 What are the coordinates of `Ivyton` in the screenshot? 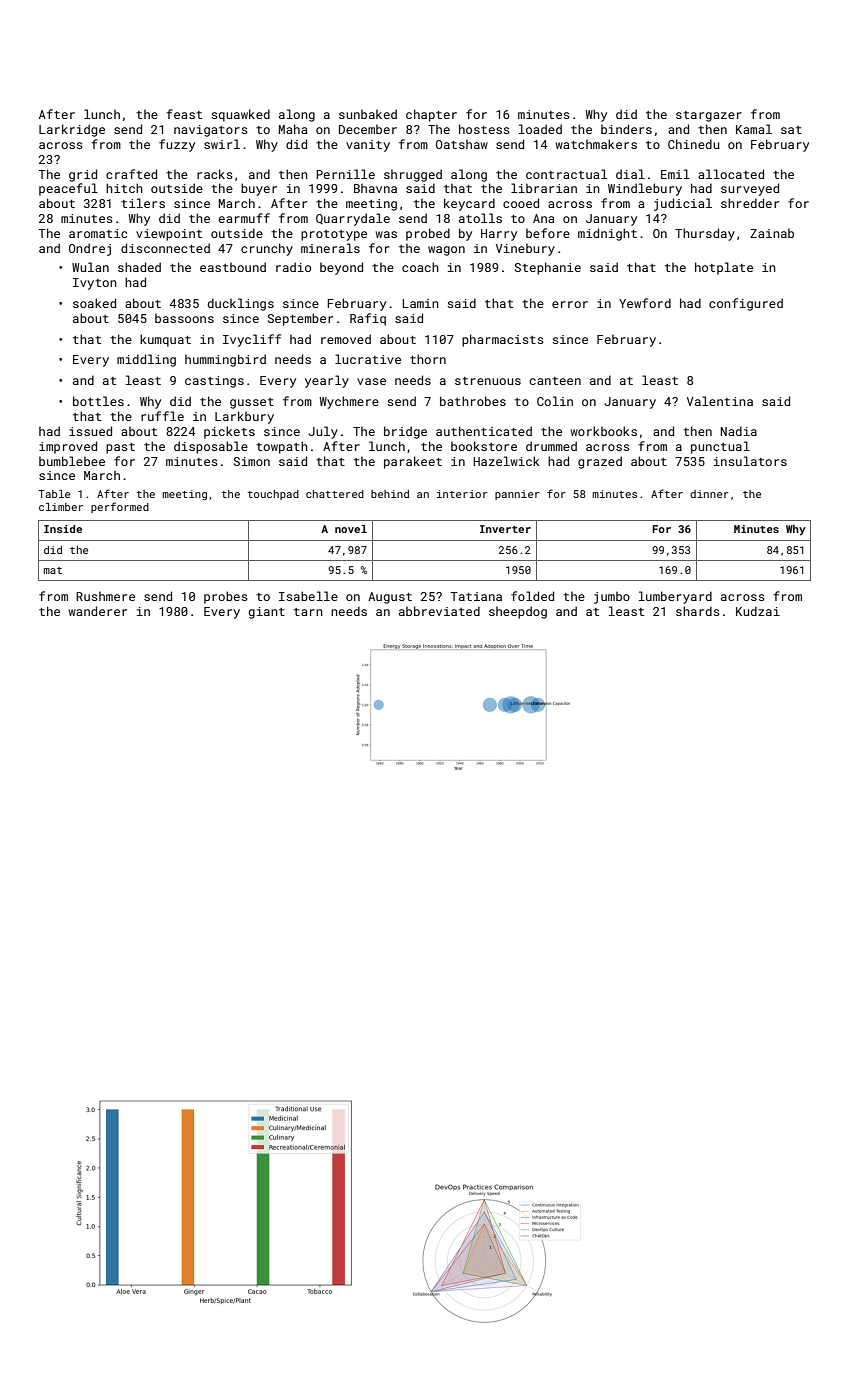 It's located at (95, 284).
